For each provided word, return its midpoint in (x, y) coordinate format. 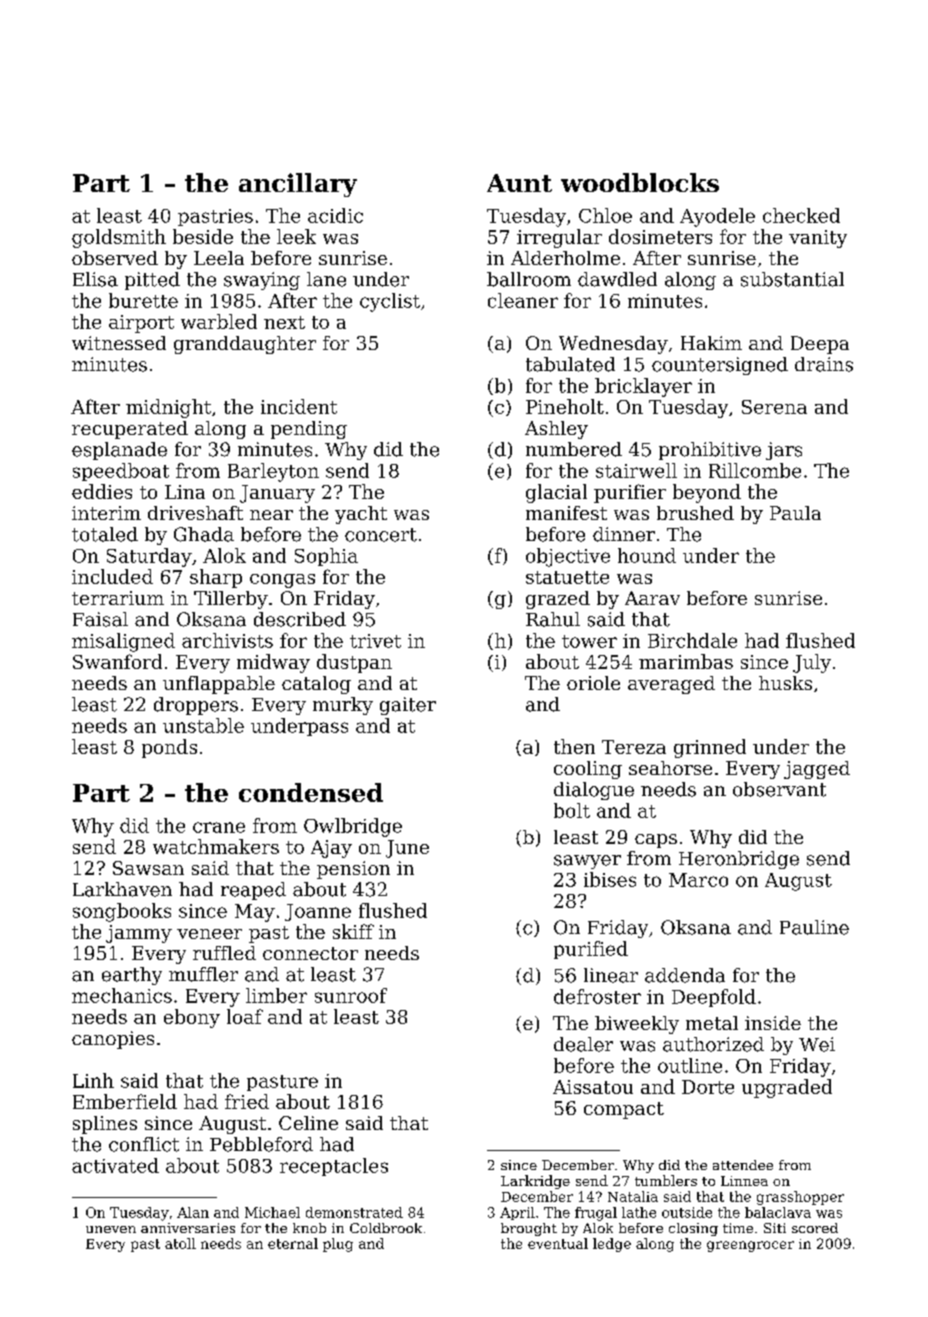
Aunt (519, 183)
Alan (193, 1212)
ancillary (298, 185)
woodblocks (640, 182)
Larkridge (535, 1182)
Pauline (814, 927)
